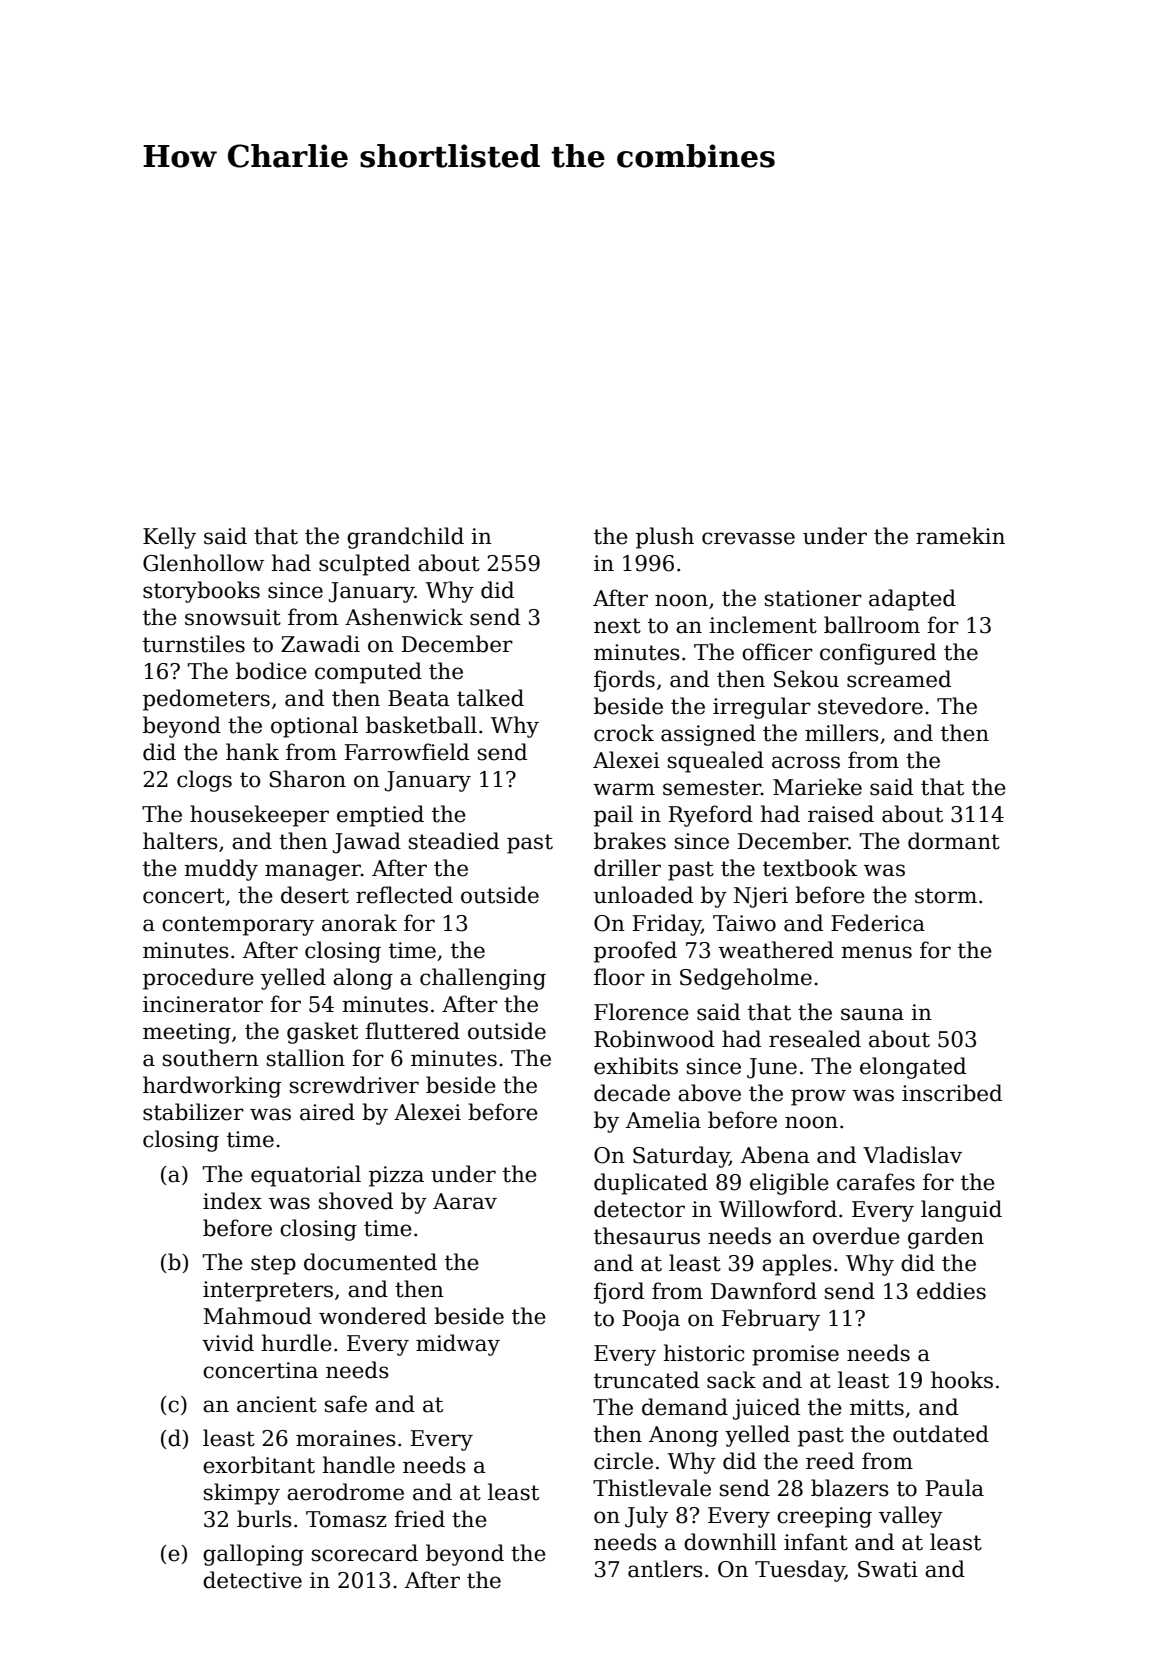 This screenshot has height=1665, width=1149. I want to click on truncated, so click(646, 1380).
